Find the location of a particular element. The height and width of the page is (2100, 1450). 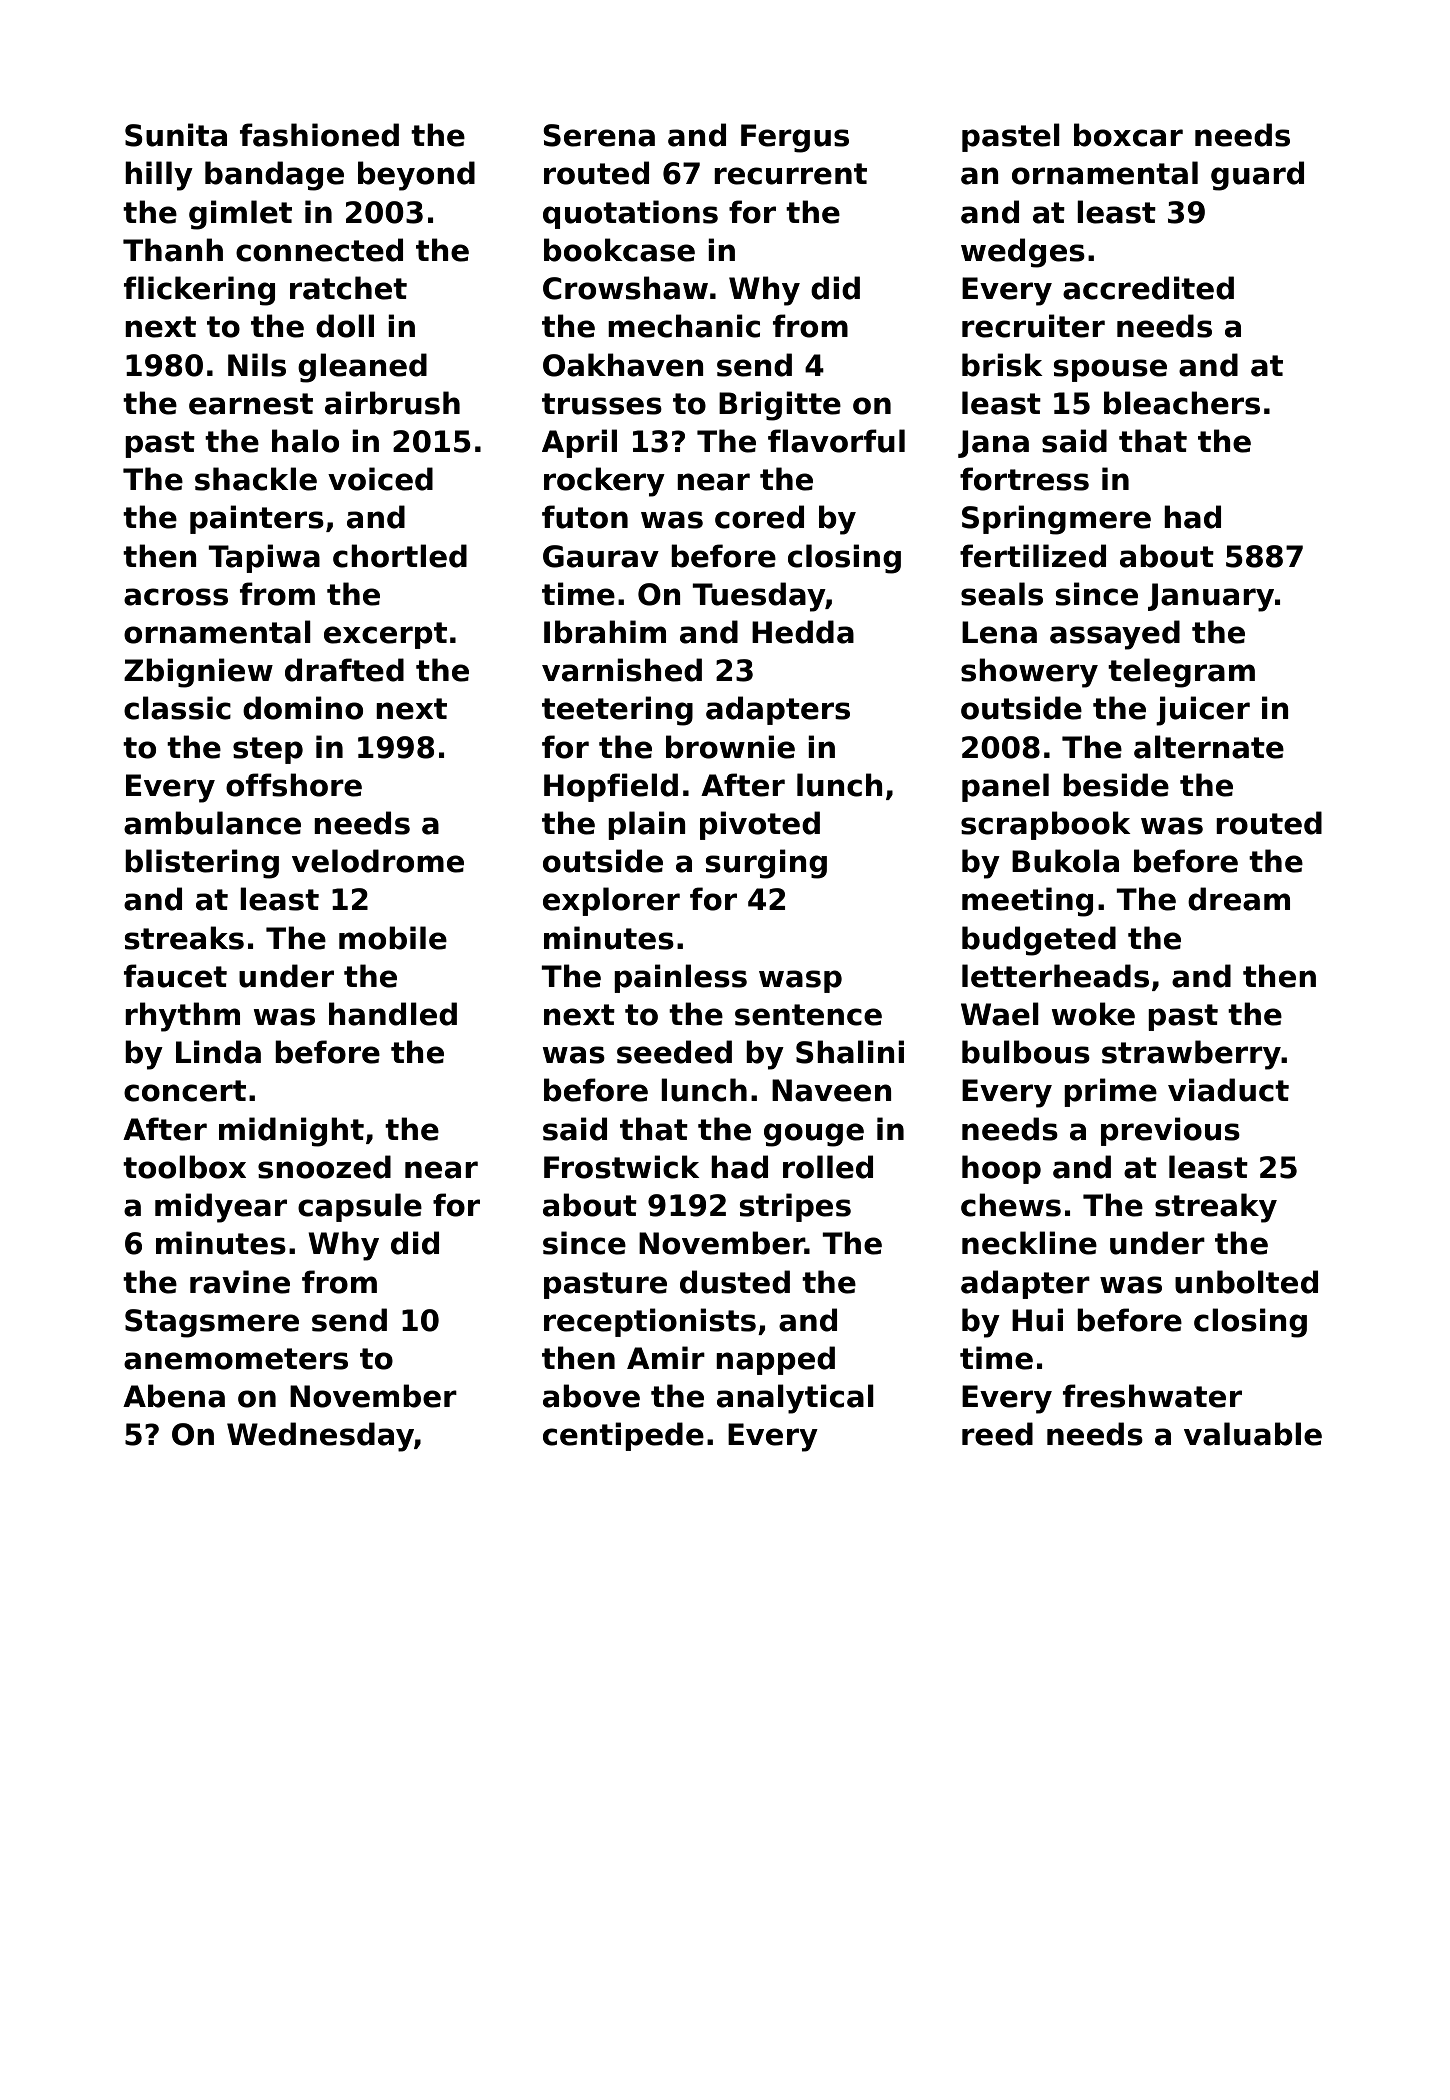

Tuesday is located at coordinates (758, 597).
